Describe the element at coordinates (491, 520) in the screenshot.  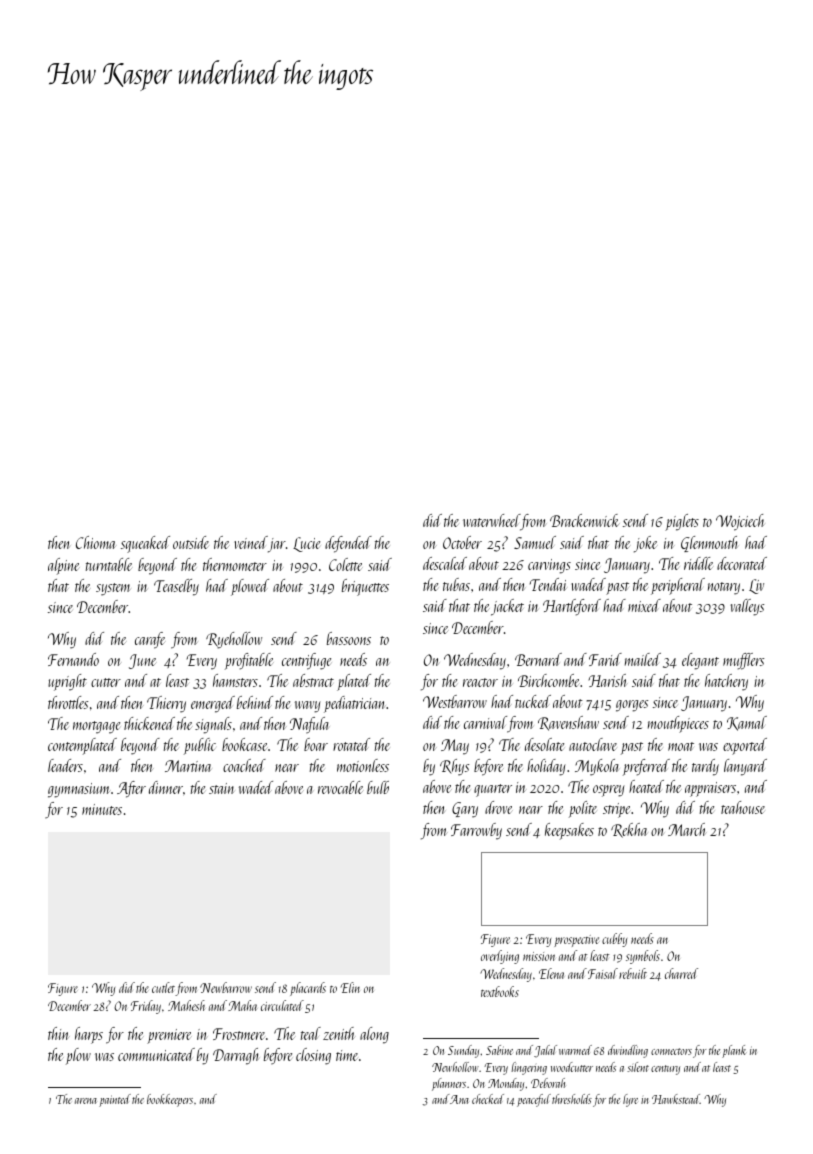
I see `waterwheel` at that location.
